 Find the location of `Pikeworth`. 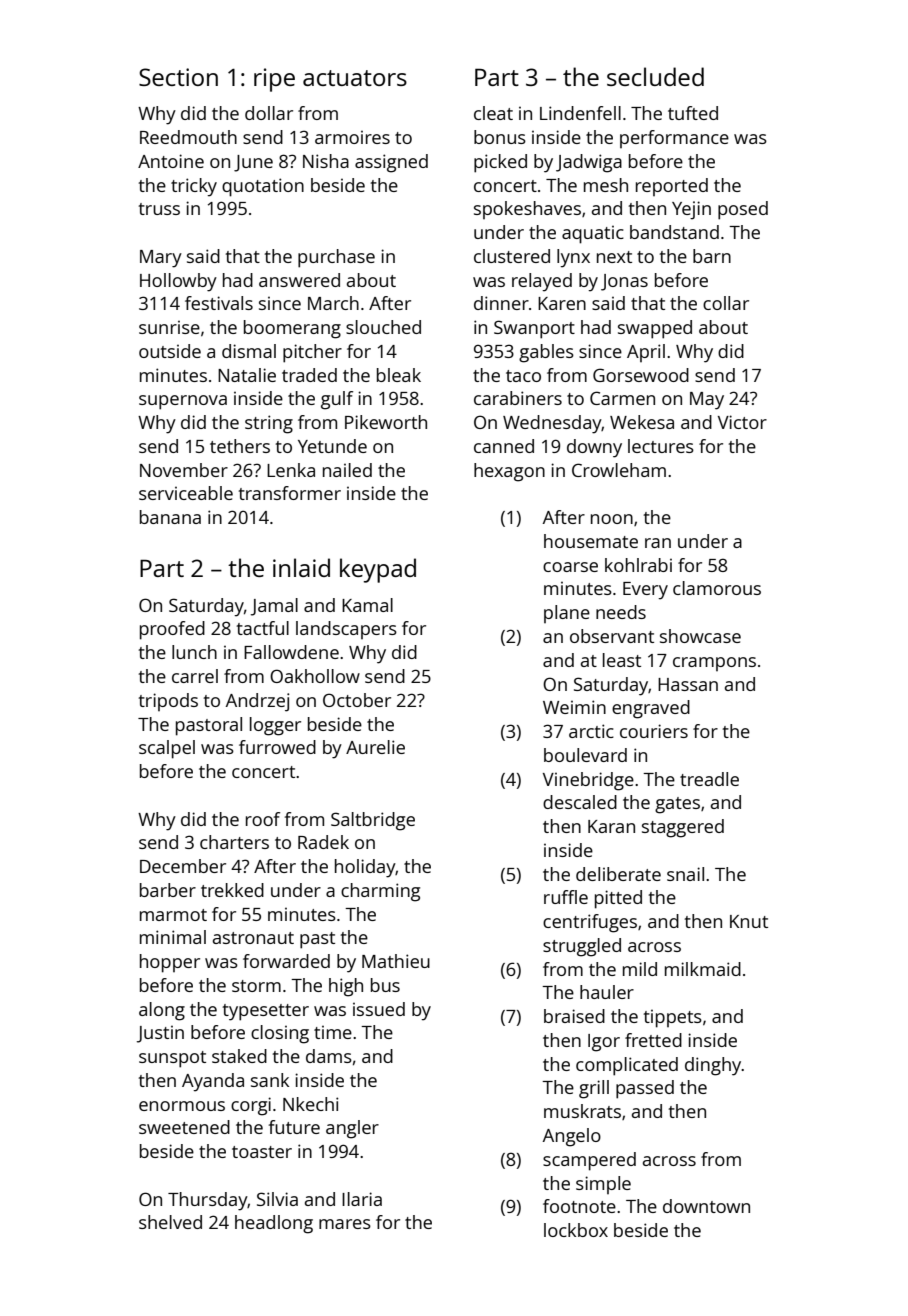

Pikeworth is located at coordinates (386, 422).
